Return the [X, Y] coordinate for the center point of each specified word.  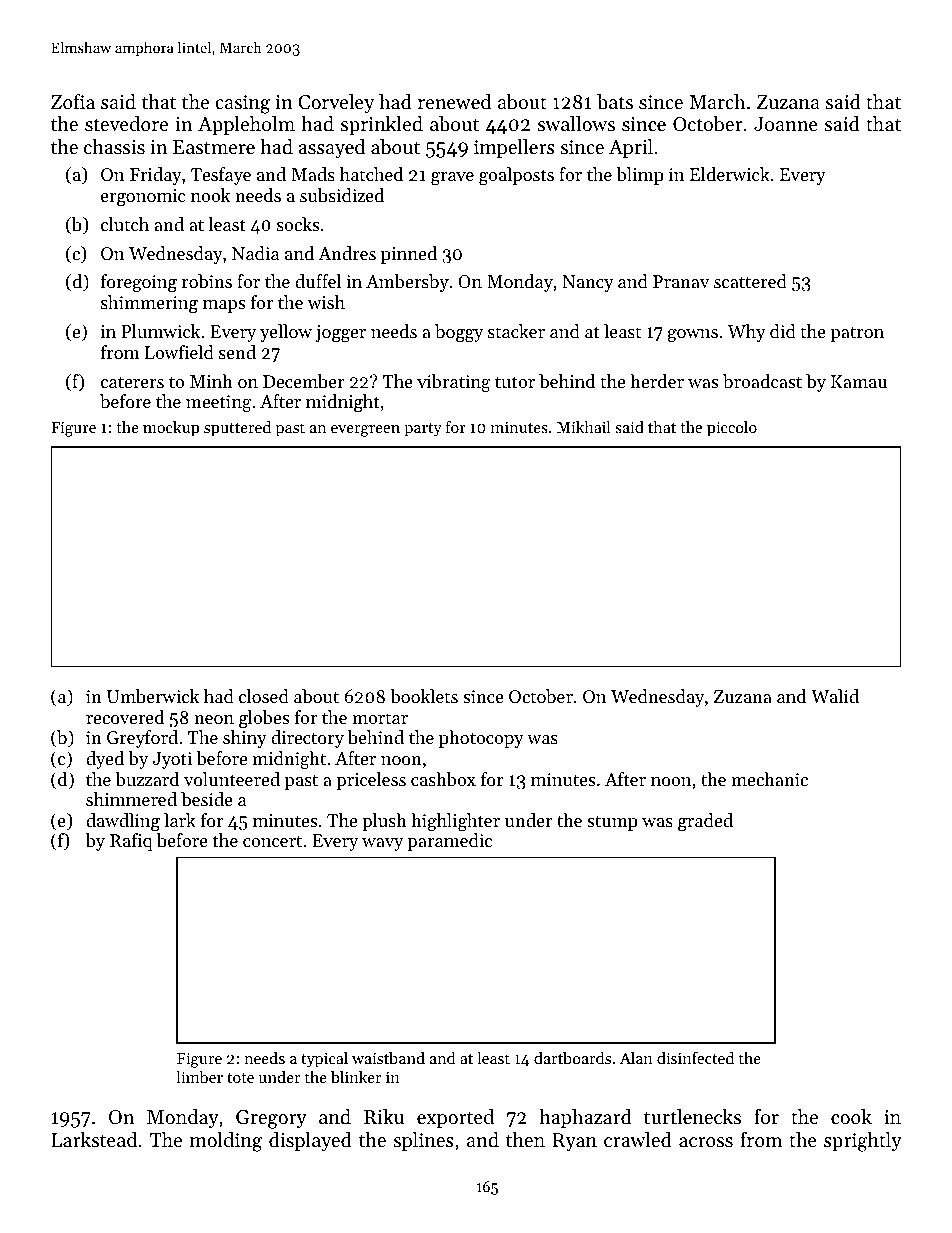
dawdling [123, 822]
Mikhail [584, 427]
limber [199, 1077]
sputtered [237, 429]
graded [705, 822]
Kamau [859, 381]
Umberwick [153, 696]
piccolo [732, 429]
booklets [424, 696]
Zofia [73, 101]
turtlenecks [692, 1117]
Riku [384, 1116]
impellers [514, 148]
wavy [382, 844]
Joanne [786, 124]
